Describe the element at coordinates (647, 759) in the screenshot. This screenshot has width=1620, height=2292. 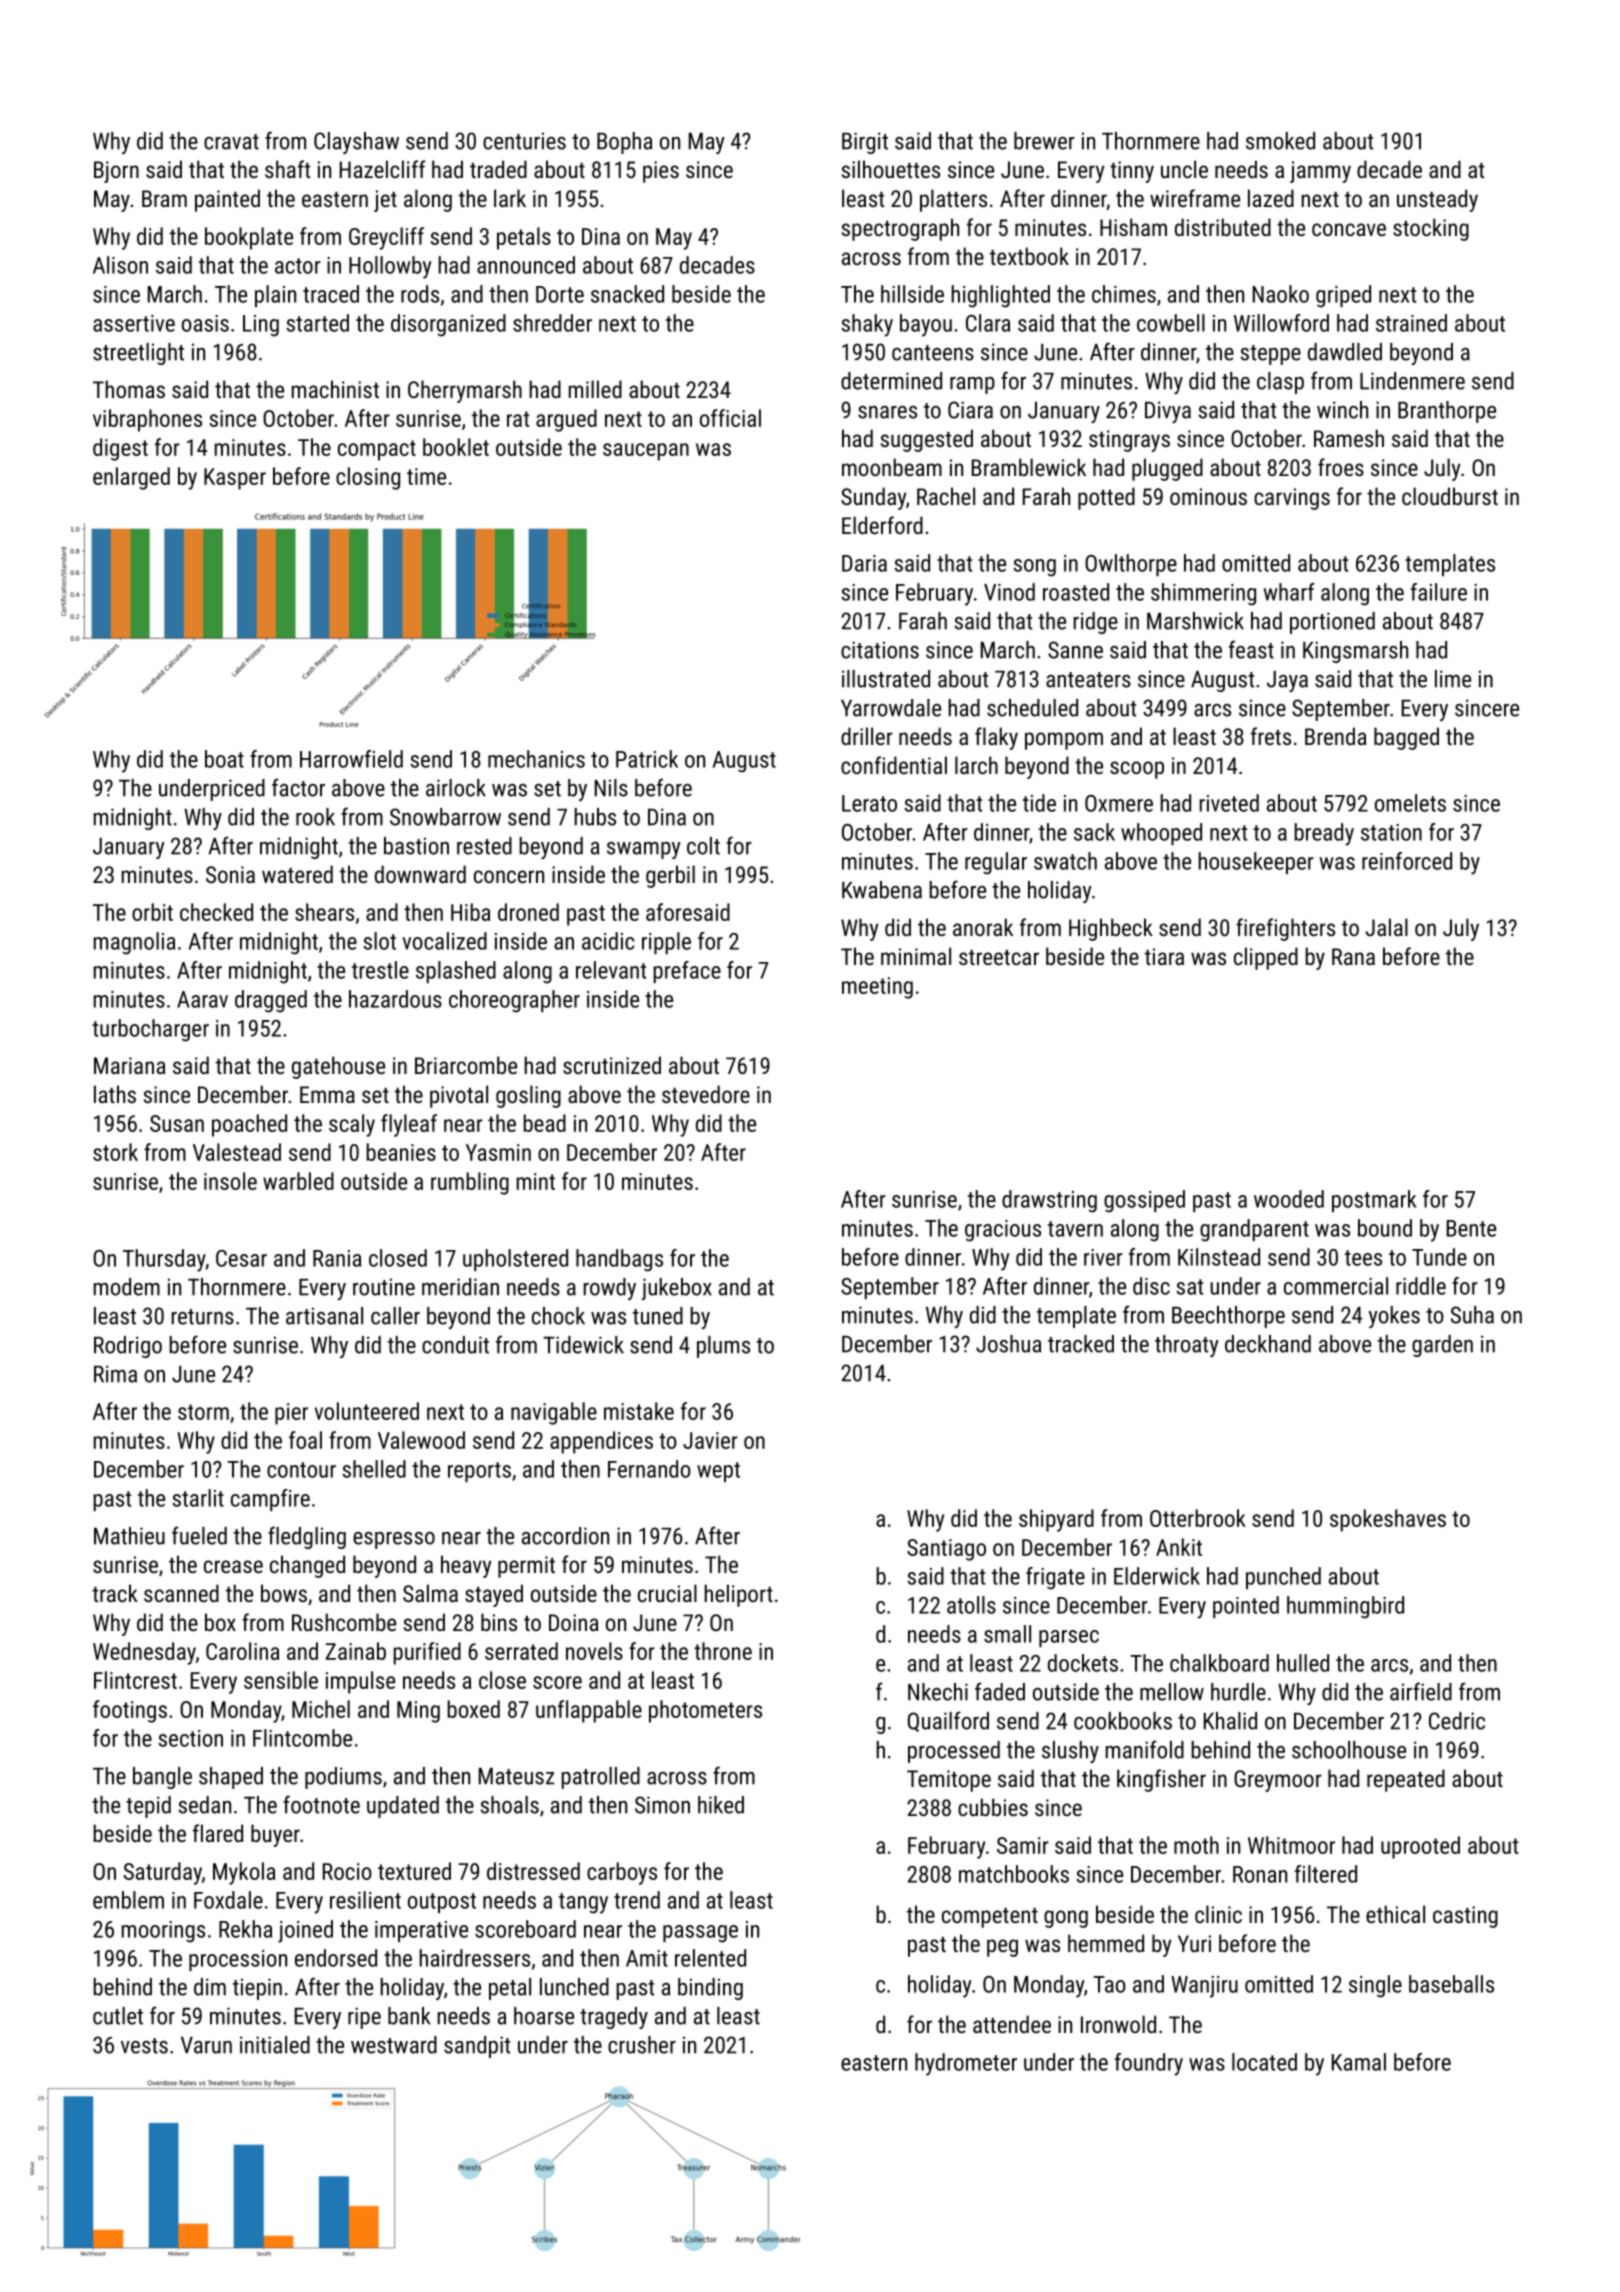
I see `Patrick` at that location.
